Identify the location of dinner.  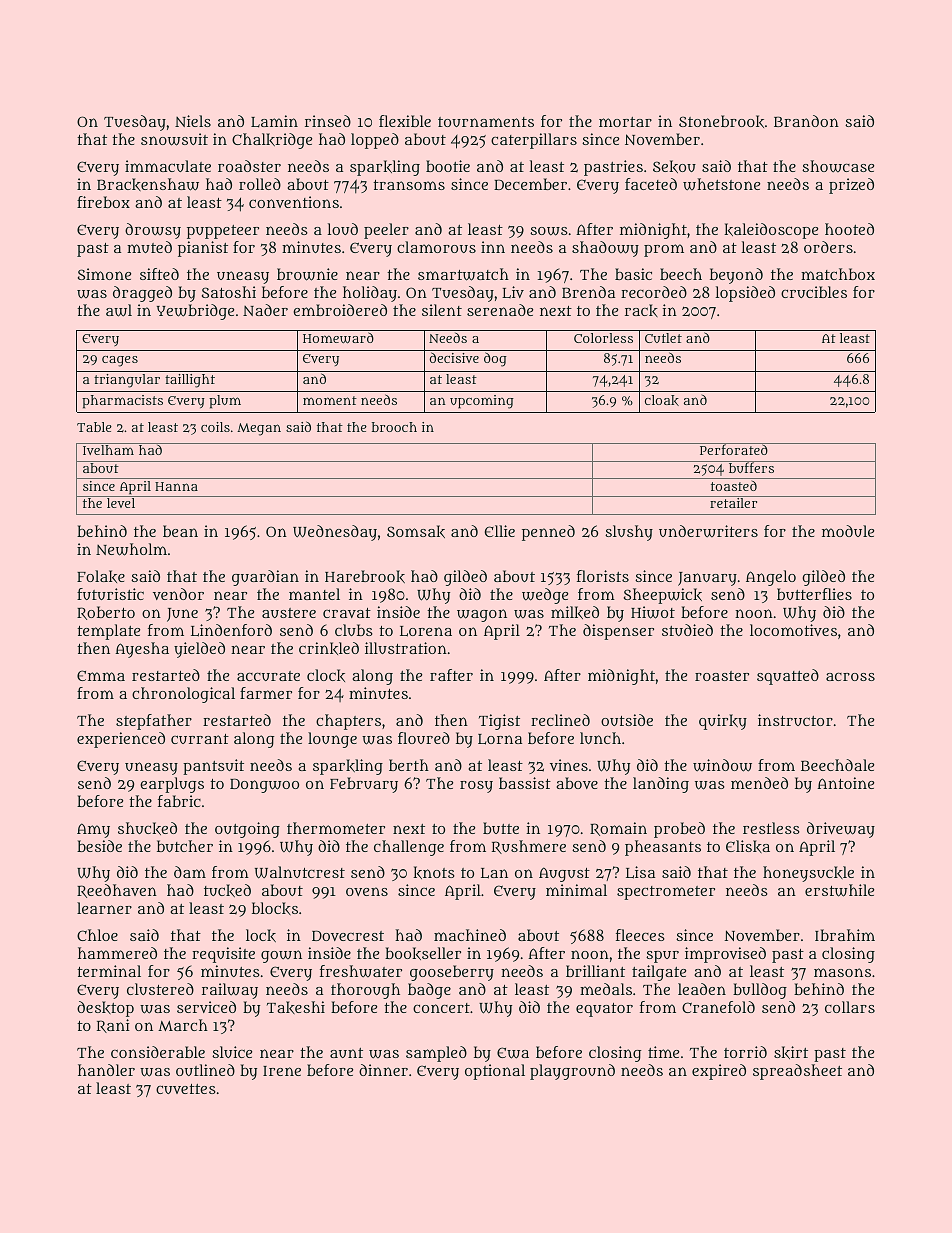
(383, 1070).
